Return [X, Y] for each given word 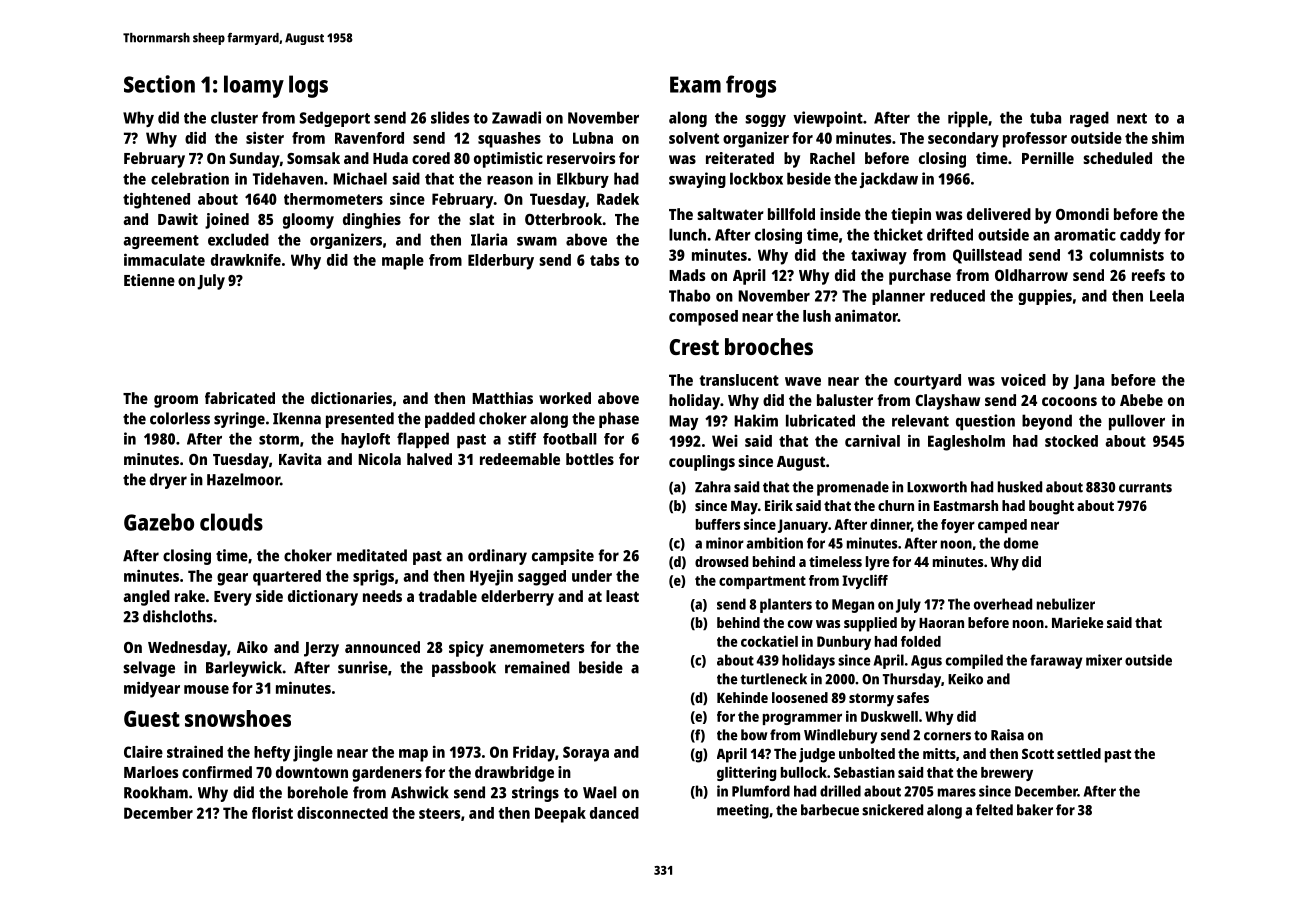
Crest [694, 347]
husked [1020, 487]
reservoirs [581, 158]
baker [1035, 810]
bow [754, 735]
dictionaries [351, 398]
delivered [999, 214]
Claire [143, 751]
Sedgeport [335, 119]
